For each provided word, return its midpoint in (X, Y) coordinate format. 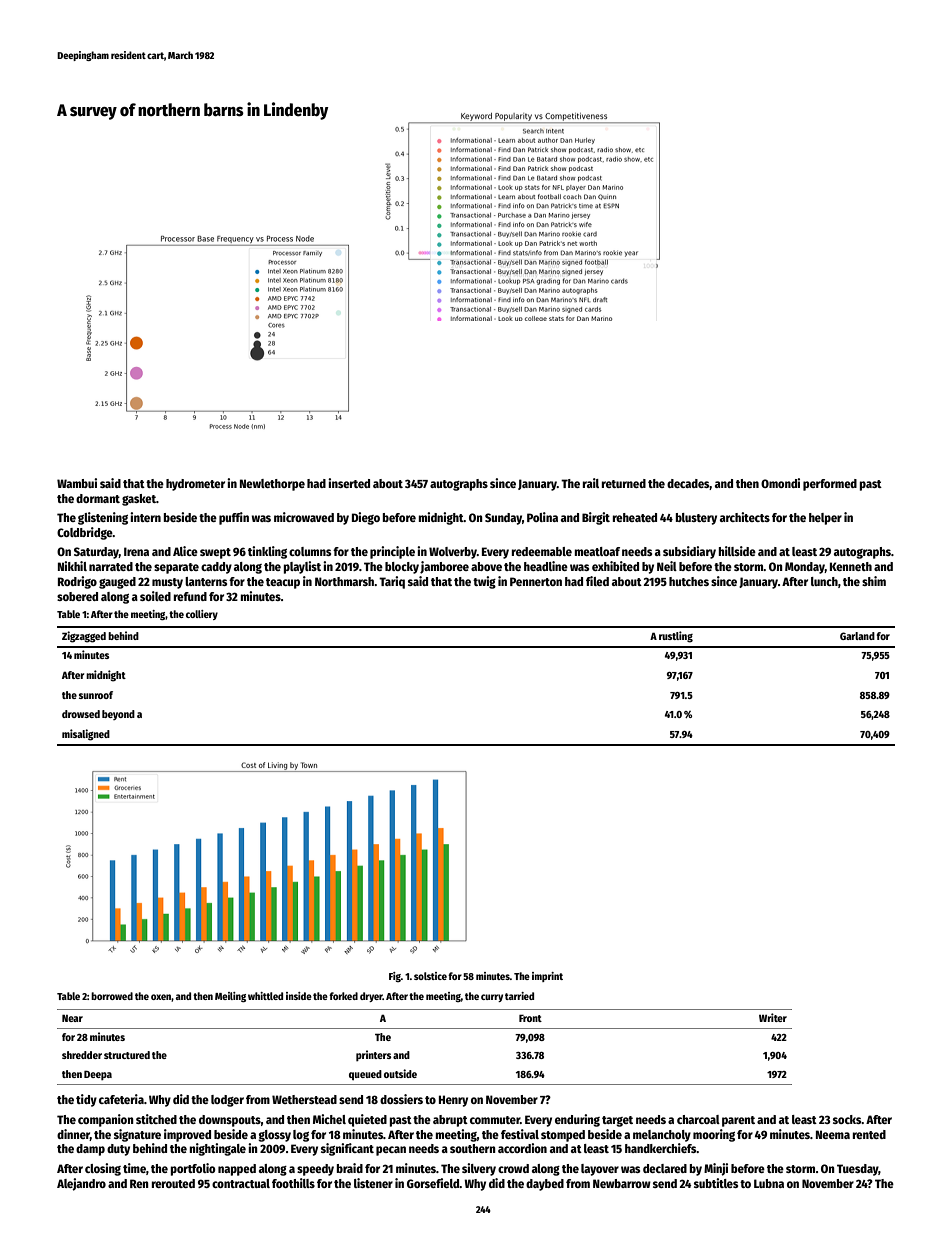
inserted (349, 483)
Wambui (77, 483)
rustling (676, 637)
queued (365, 1075)
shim (874, 581)
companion (106, 1120)
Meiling (230, 997)
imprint (547, 977)
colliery (202, 615)
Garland (857, 636)
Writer (773, 1017)
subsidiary (689, 552)
